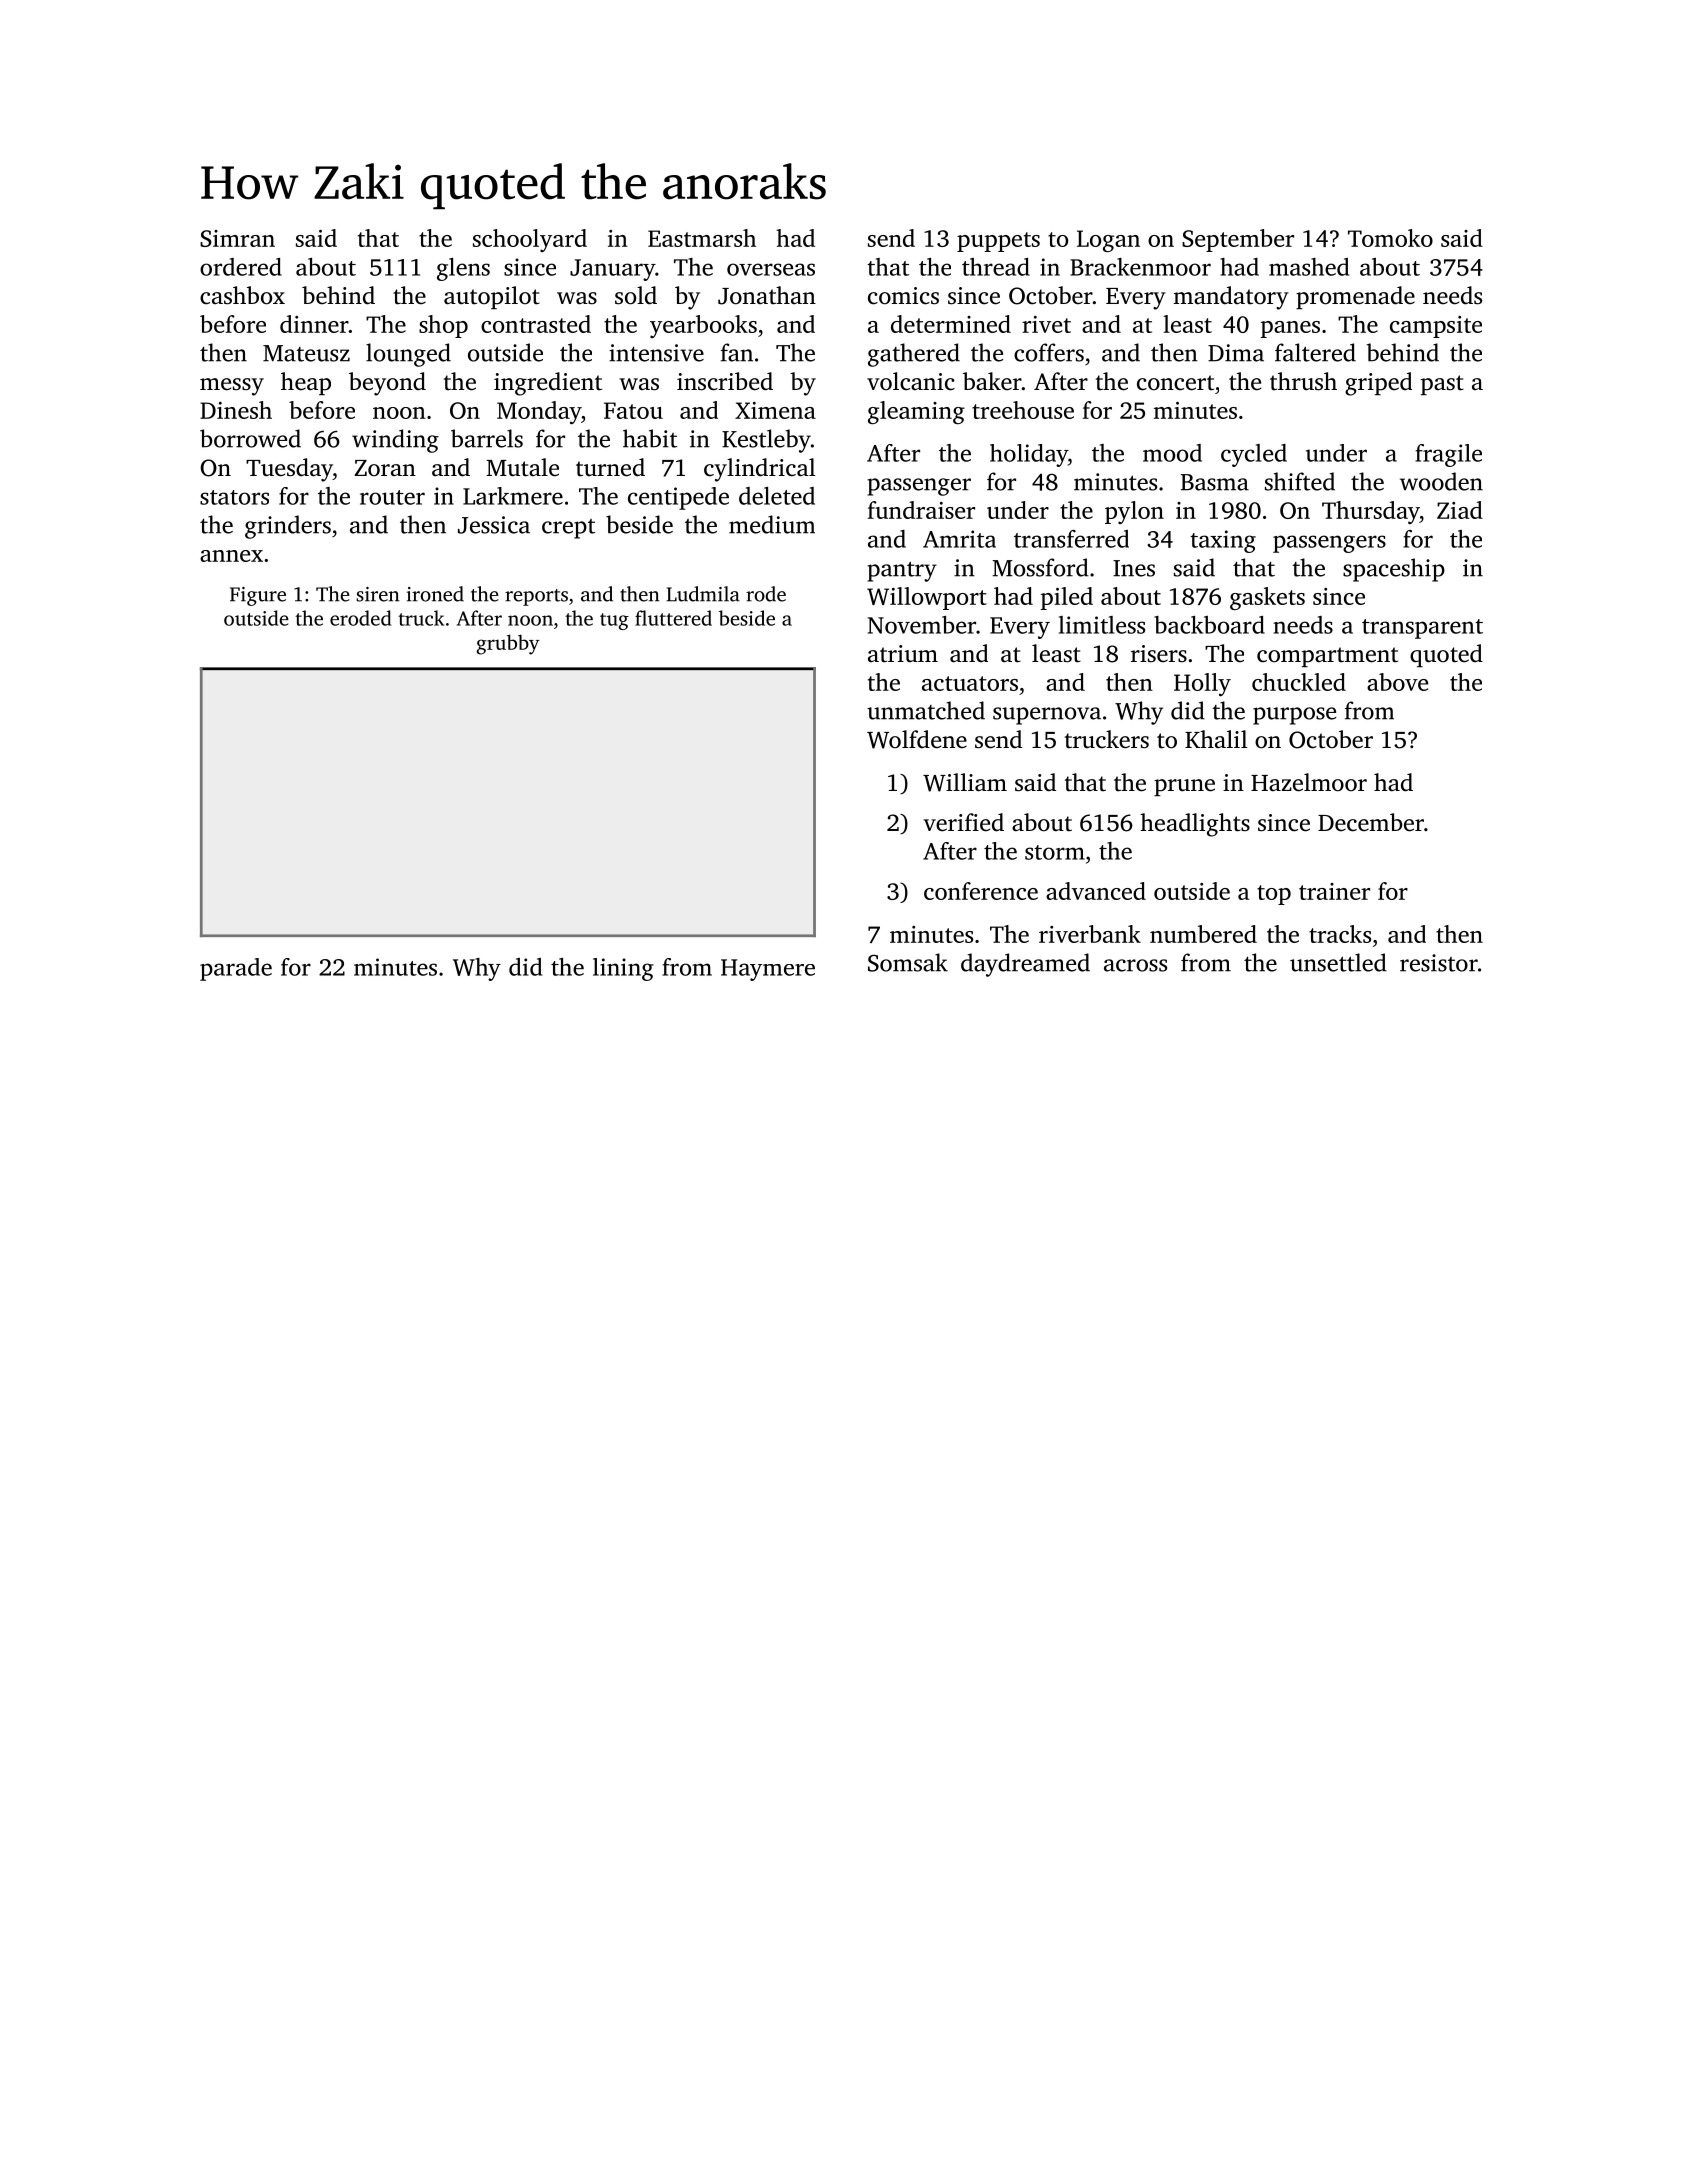 The width and height of the image is (1683, 2178). I want to click on conference, so click(981, 891).
